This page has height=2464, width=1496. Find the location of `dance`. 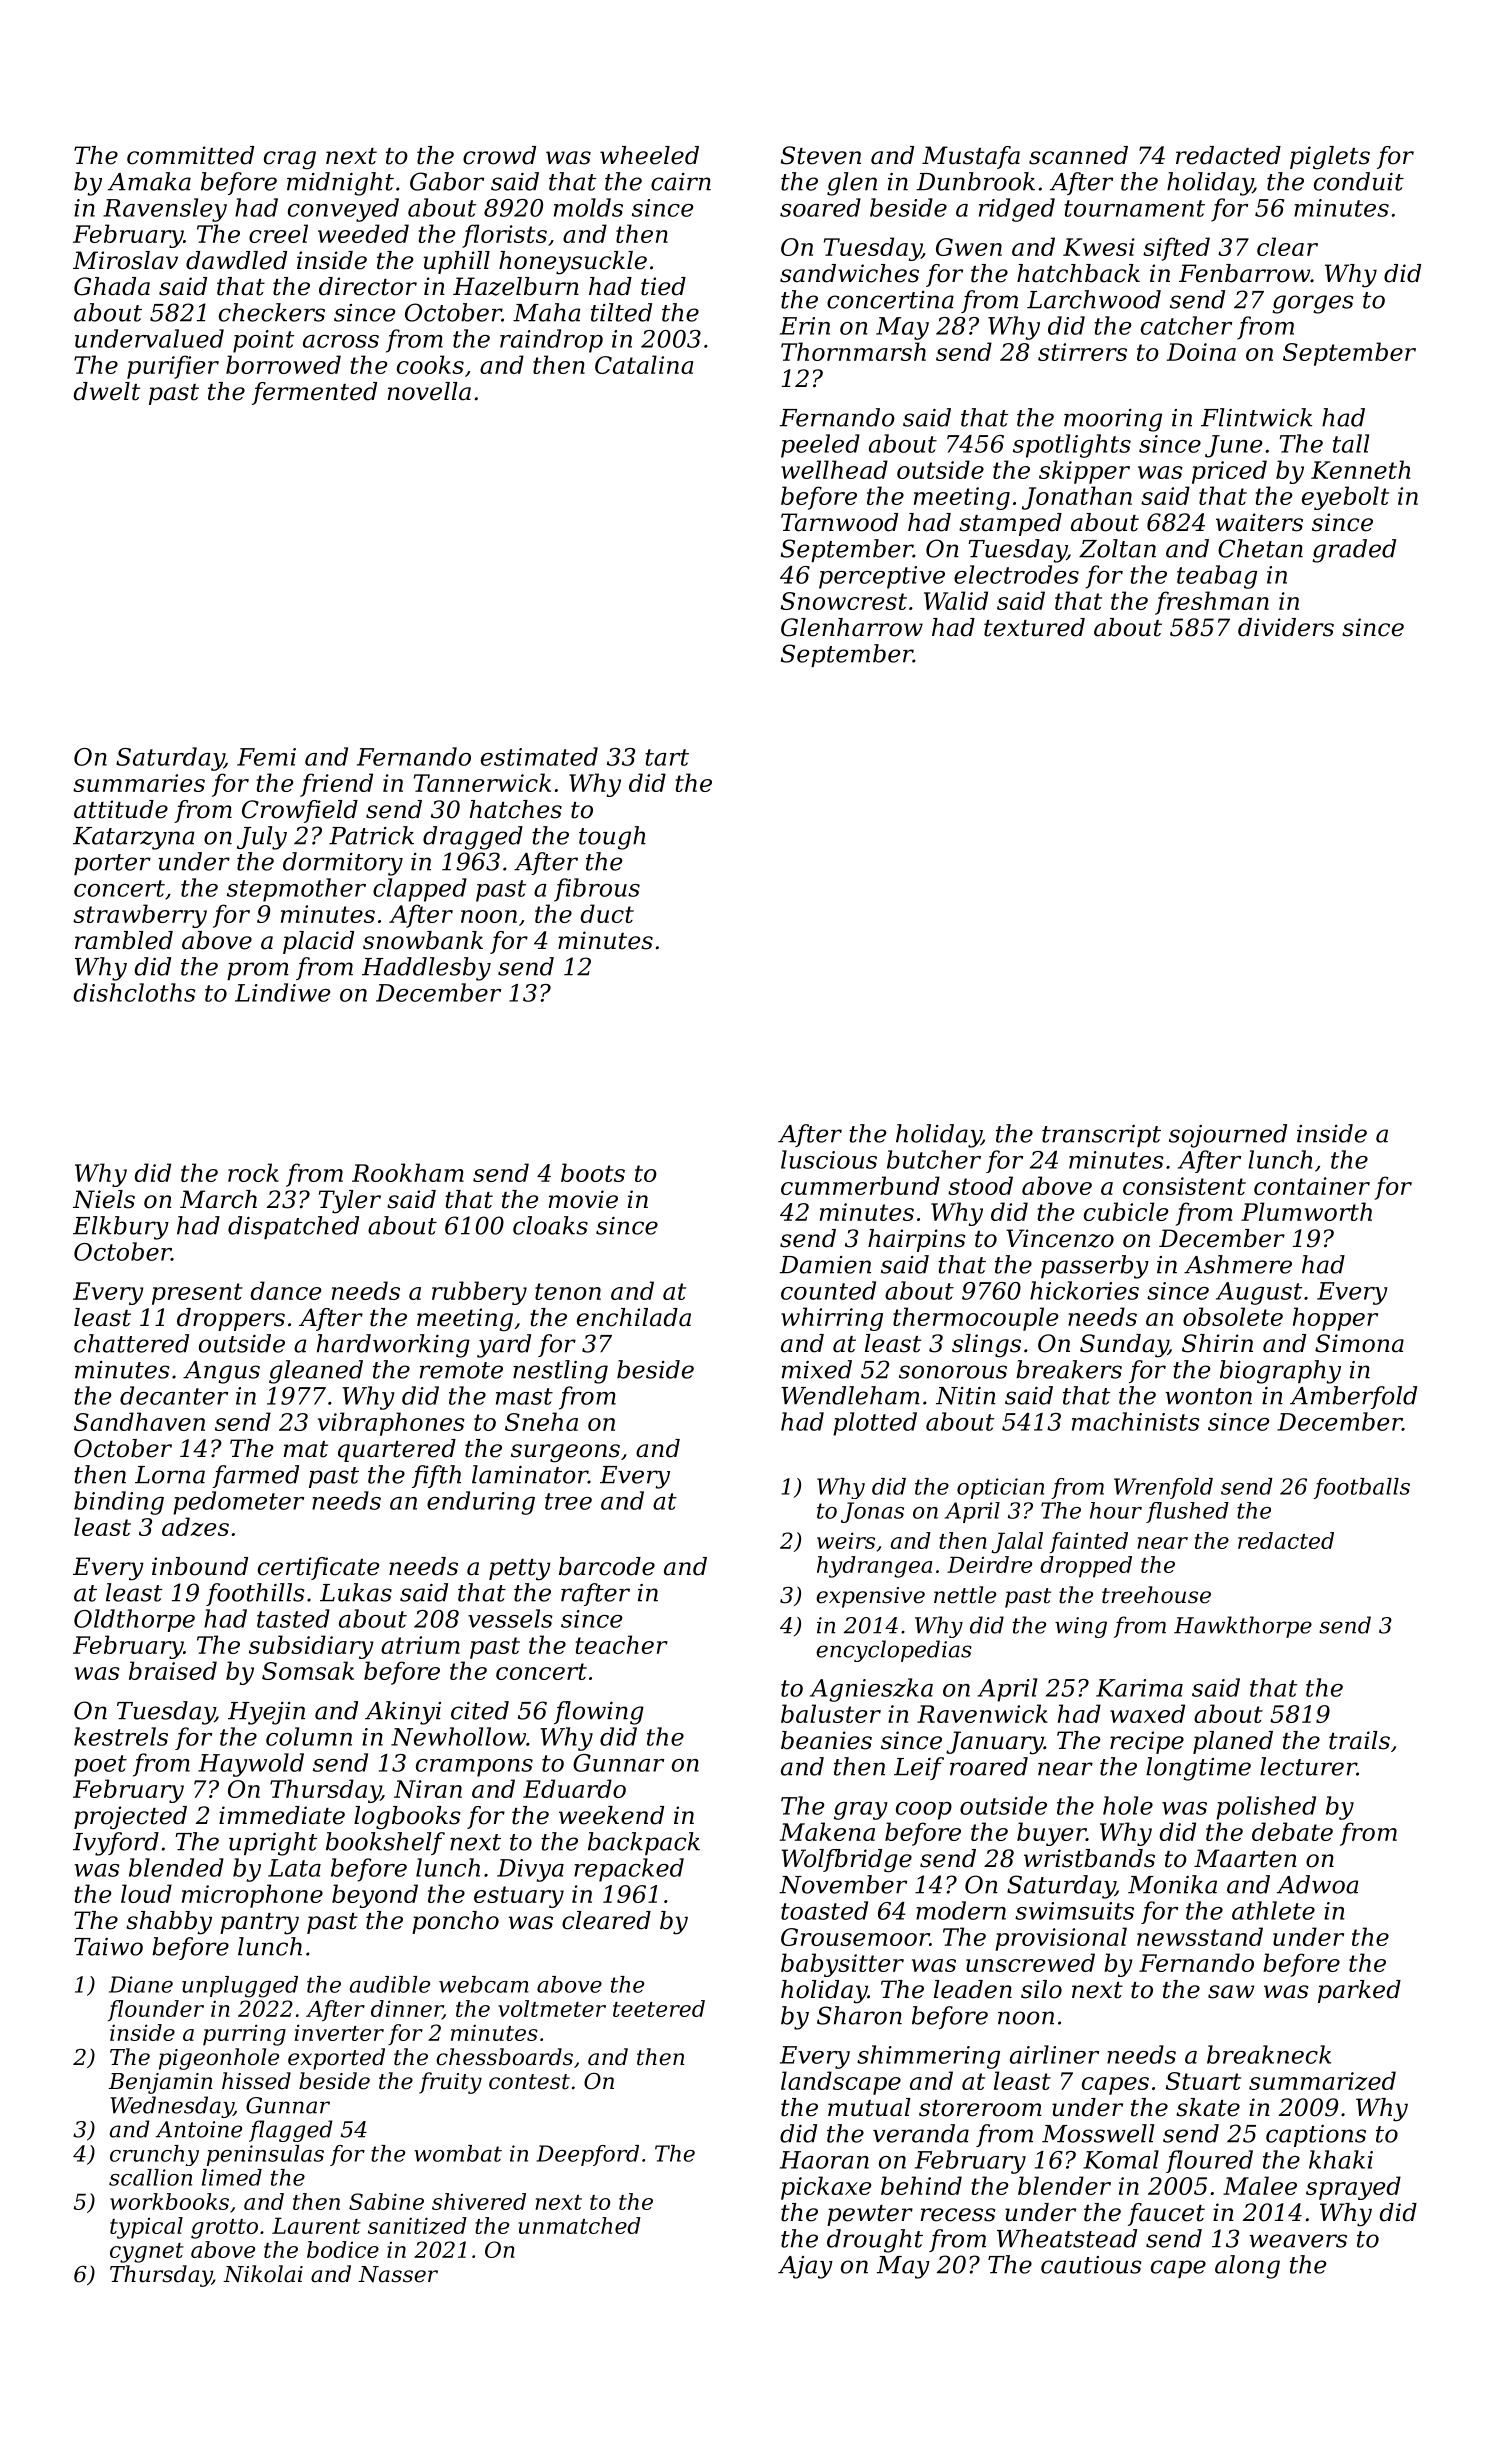

dance is located at coordinates (285, 1290).
